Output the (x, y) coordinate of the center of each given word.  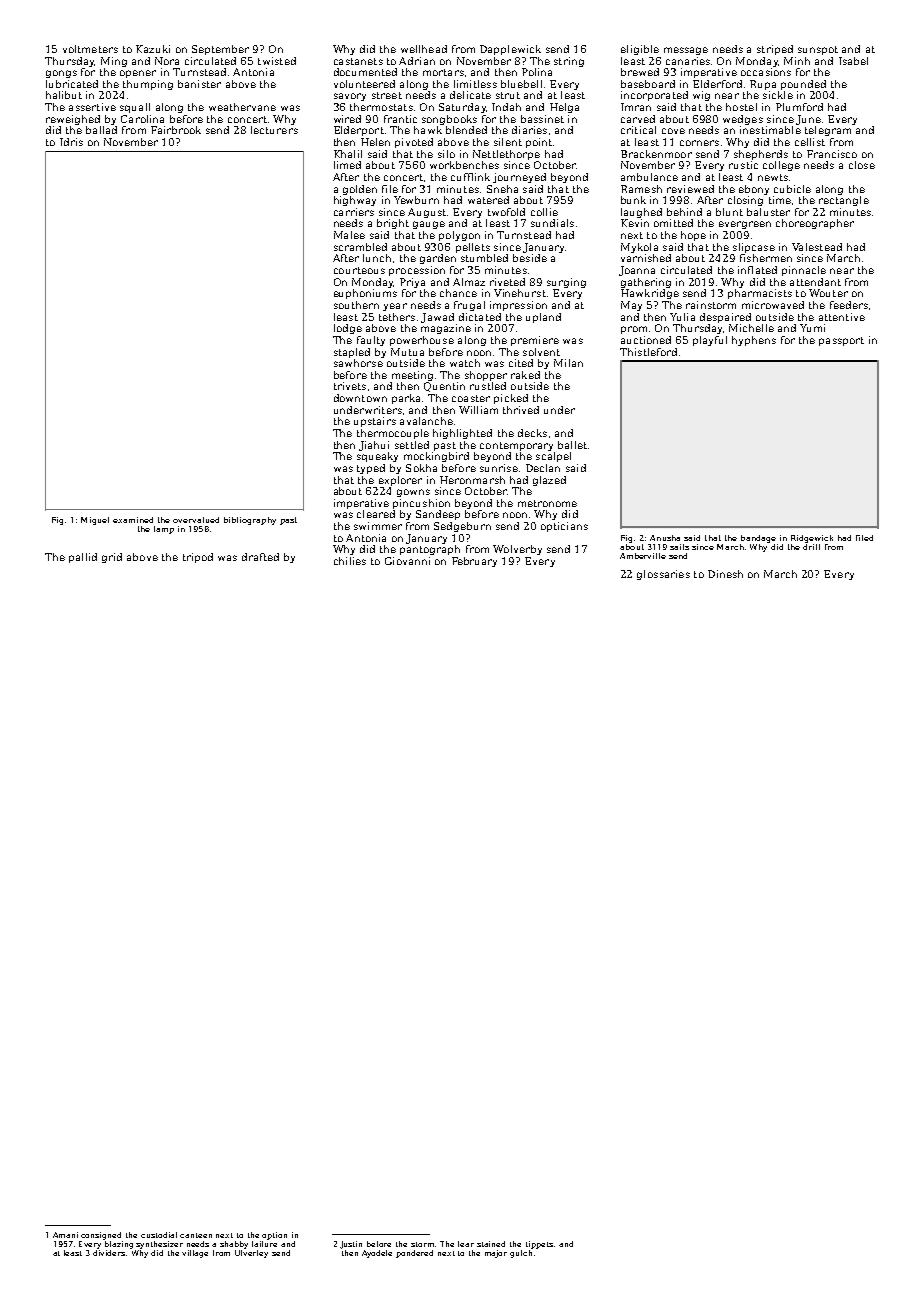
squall (135, 108)
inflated (757, 270)
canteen (196, 1235)
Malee (349, 235)
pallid (83, 558)
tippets (539, 1245)
